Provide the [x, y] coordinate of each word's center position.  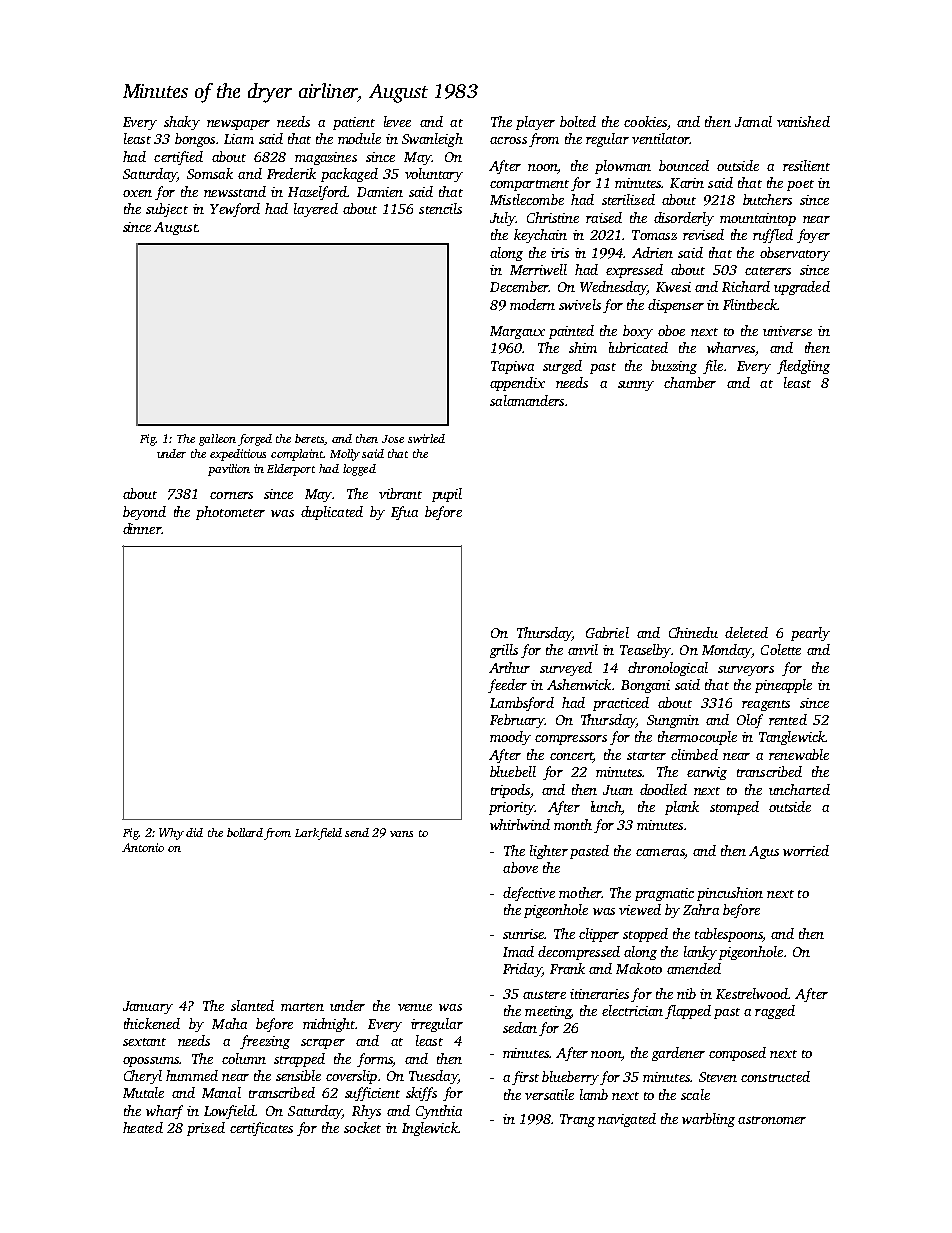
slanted [252, 1005]
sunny [636, 386]
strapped [299, 1060]
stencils [440, 208]
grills [504, 651]
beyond [144, 513]
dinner [142, 528]
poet [800, 185]
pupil [447, 495]
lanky [700, 953]
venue [415, 1007]
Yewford [235, 210]
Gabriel [607, 632]
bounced [684, 165]
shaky [182, 123]
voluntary [434, 175]
